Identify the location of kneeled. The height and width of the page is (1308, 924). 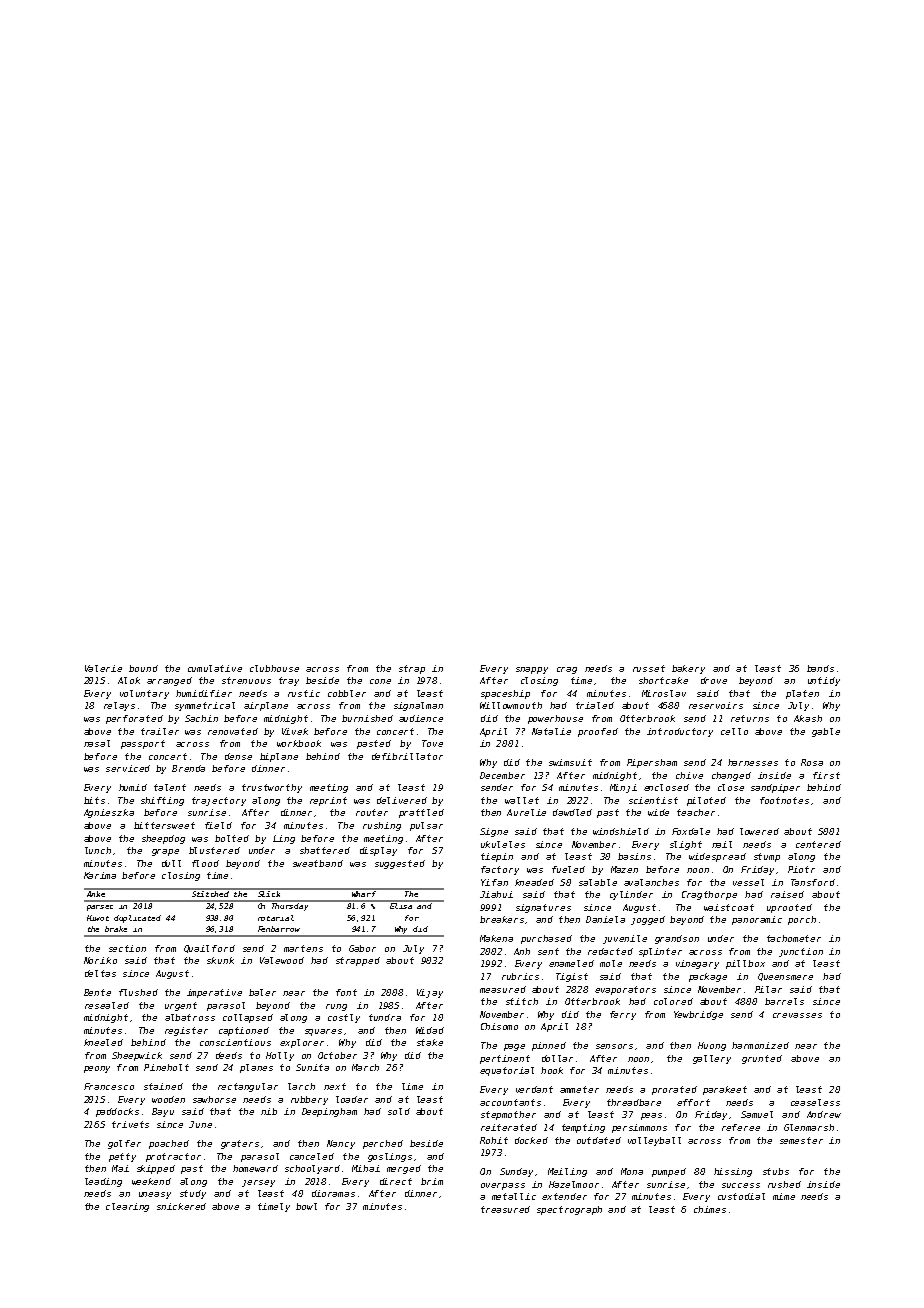
(103, 1042).
